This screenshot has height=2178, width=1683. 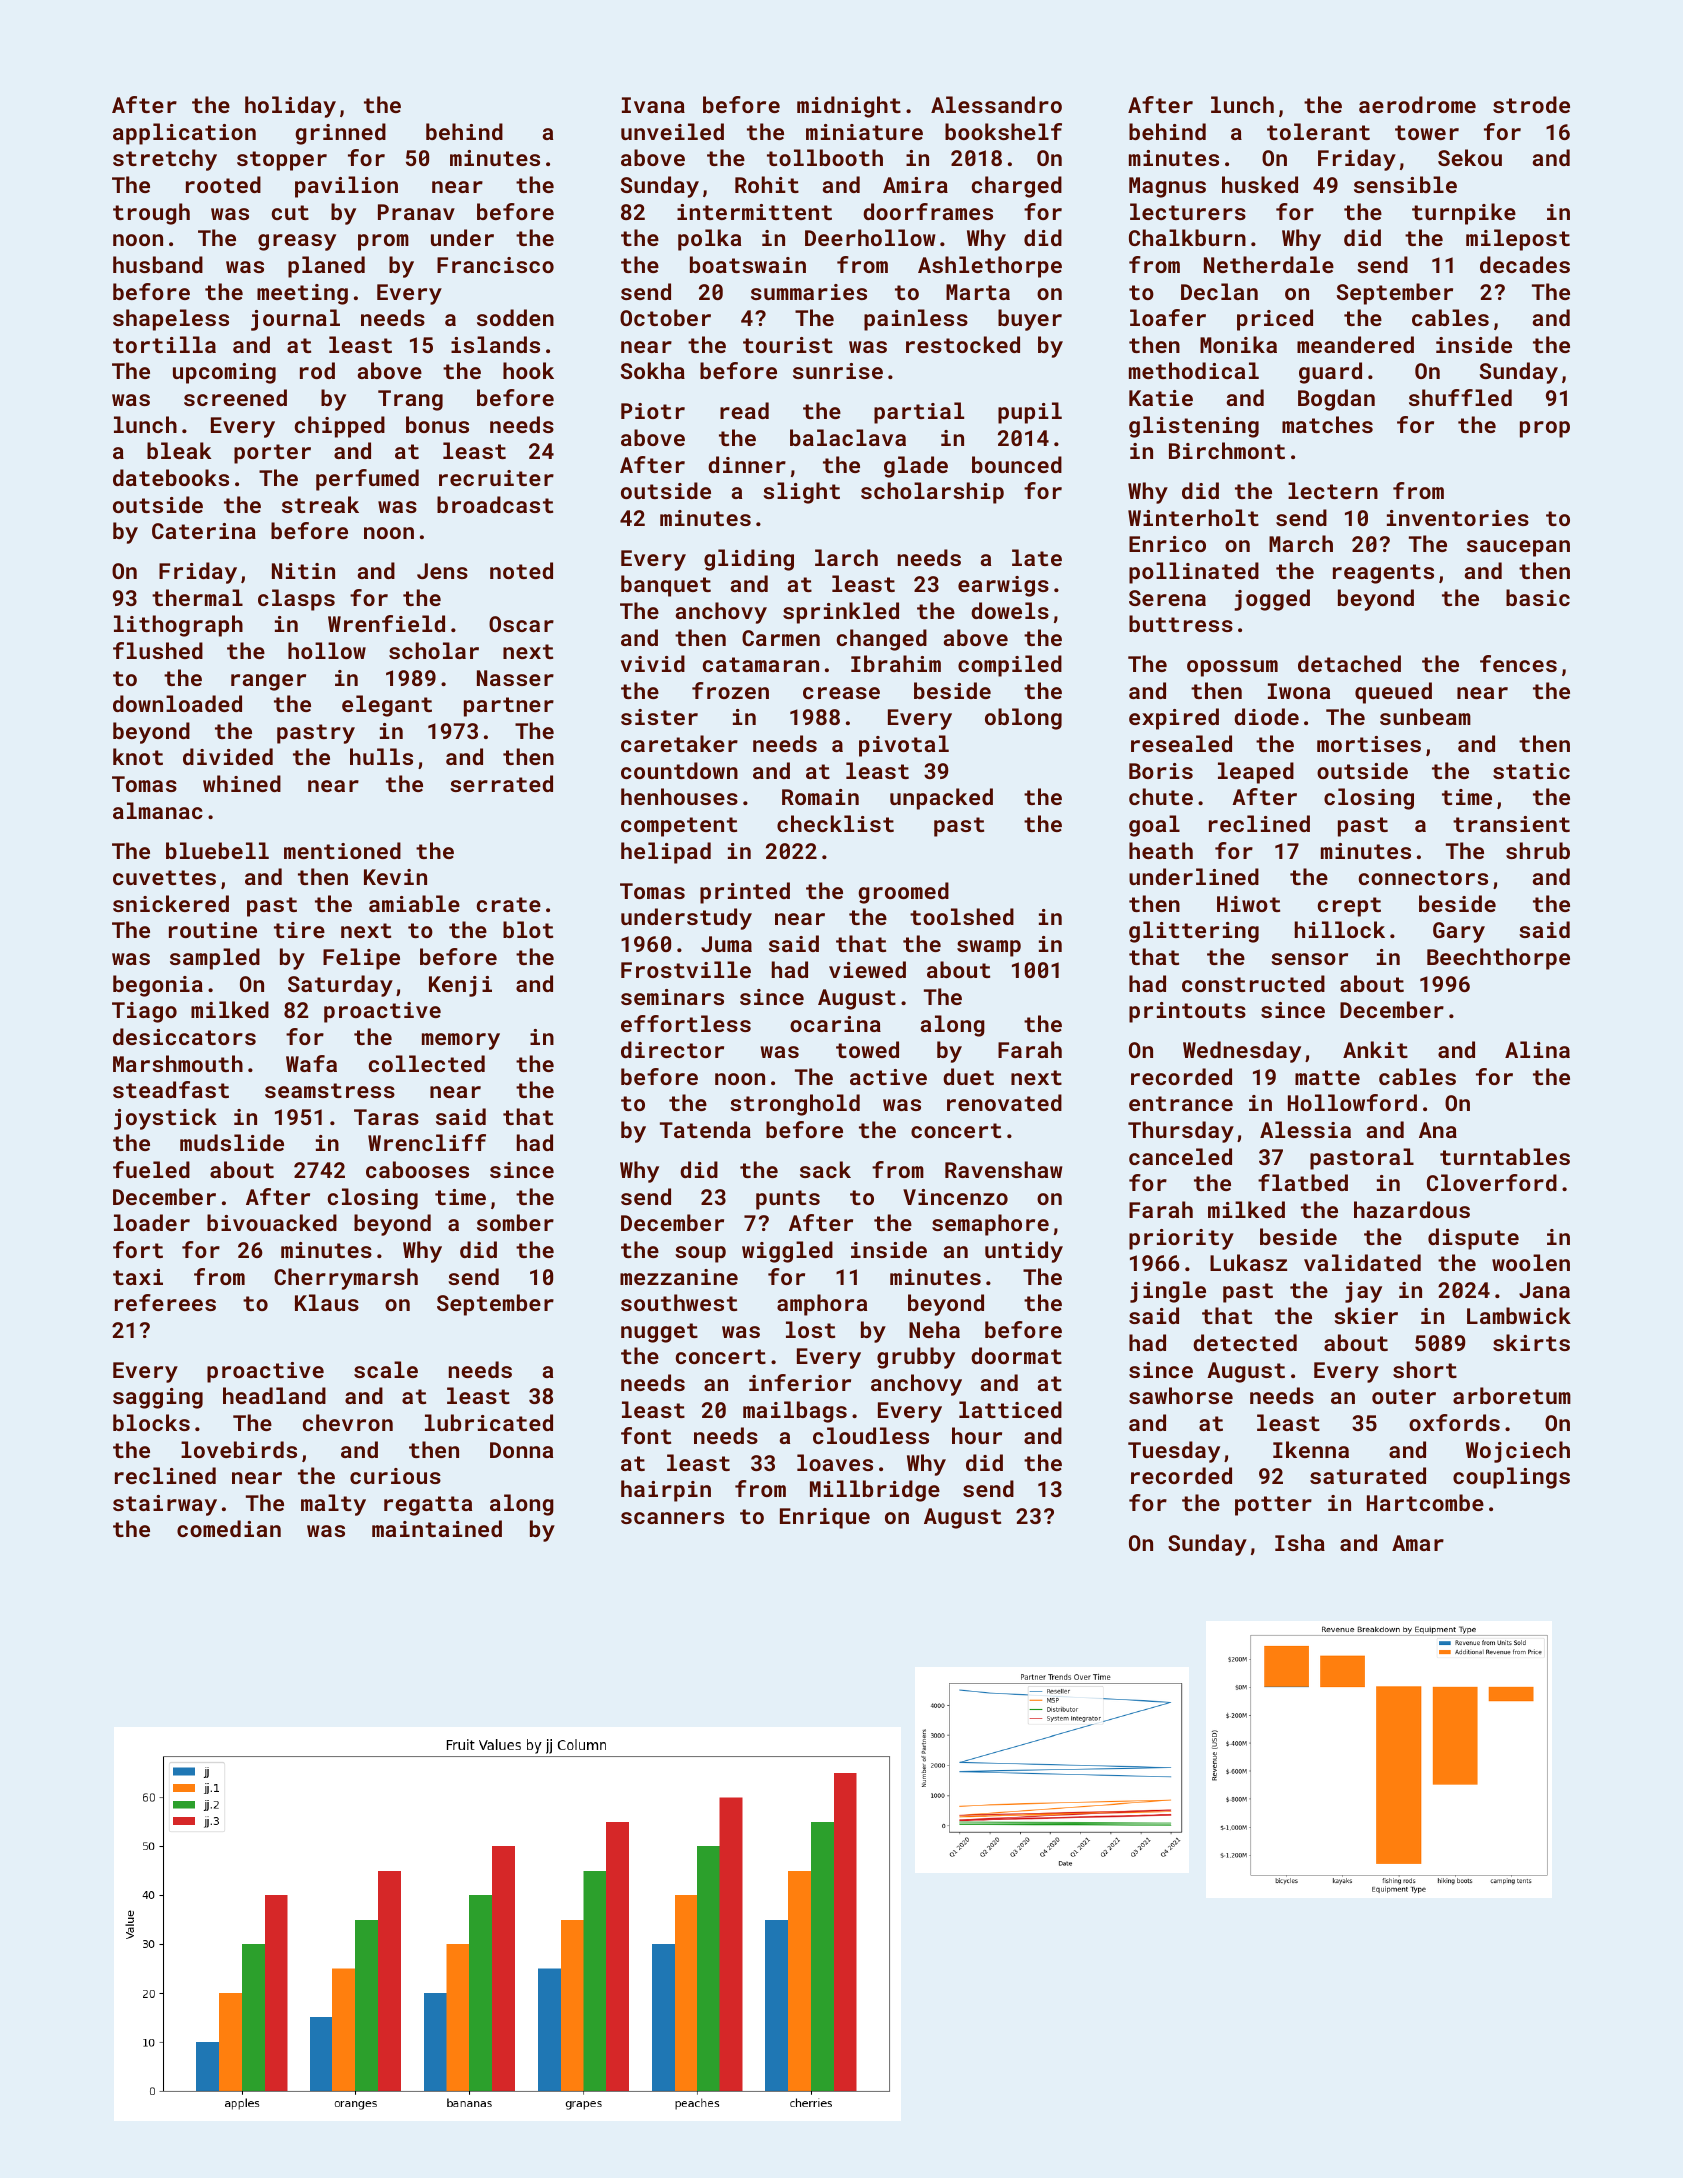 I want to click on sodden, so click(x=515, y=317).
